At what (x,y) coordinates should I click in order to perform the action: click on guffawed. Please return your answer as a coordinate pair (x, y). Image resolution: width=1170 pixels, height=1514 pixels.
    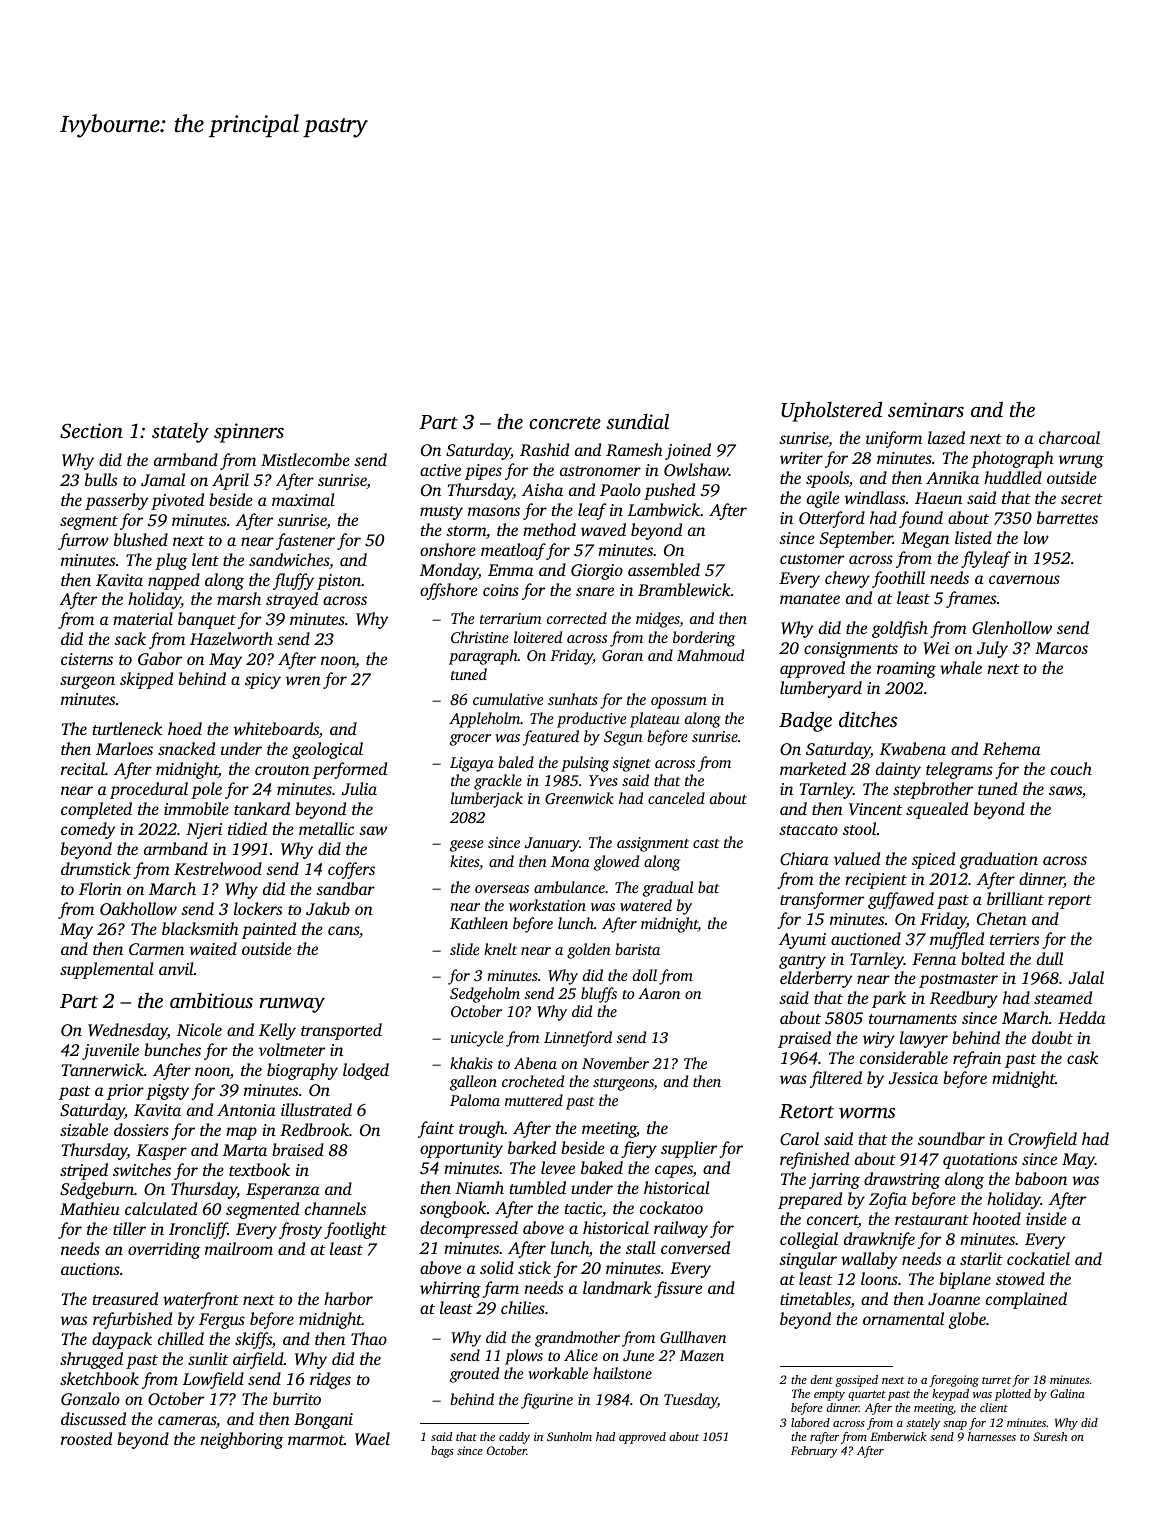
    Looking at the image, I should click on (901, 900).
